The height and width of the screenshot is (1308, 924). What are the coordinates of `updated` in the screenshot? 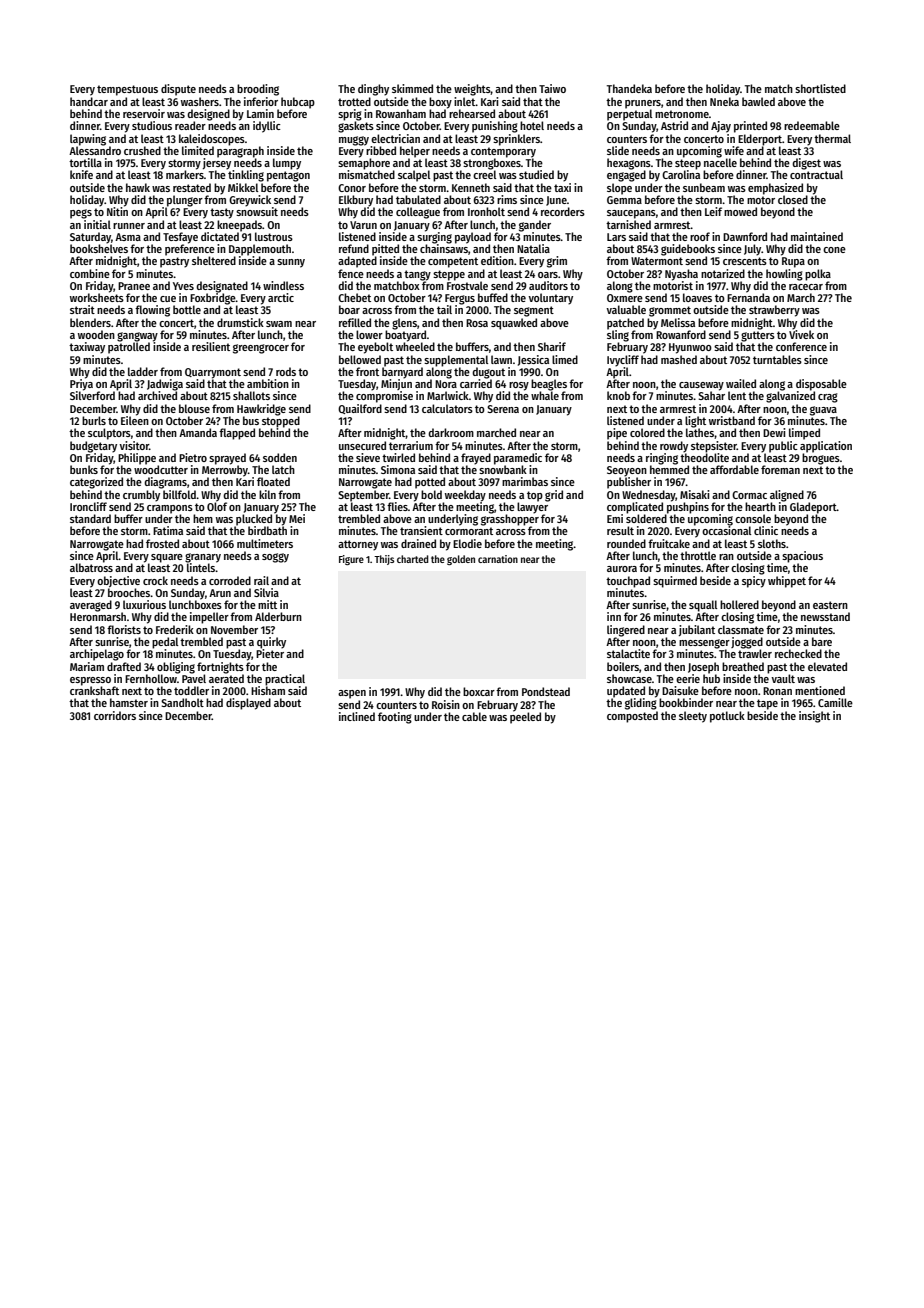 It's located at (626, 692).
